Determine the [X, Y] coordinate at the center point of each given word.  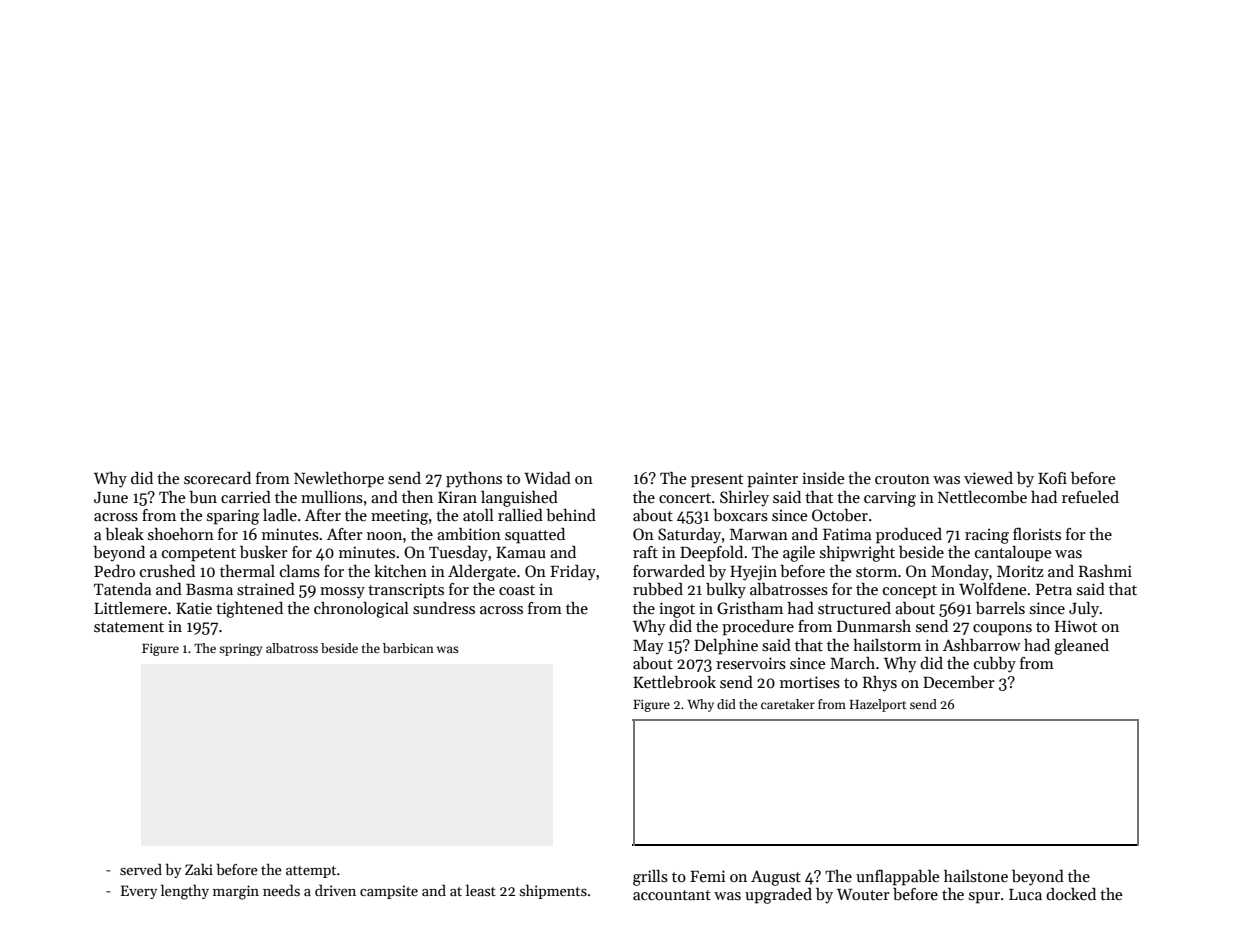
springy [240, 650]
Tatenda [122, 589]
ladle [280, 515]
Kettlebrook [674, 682]
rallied [520, 515]
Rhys [880, 684]
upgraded [778, 896]
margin [236, 892]
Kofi [1052, 478]
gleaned [1081, 647]
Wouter [863, 894]
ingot [677, 610]
